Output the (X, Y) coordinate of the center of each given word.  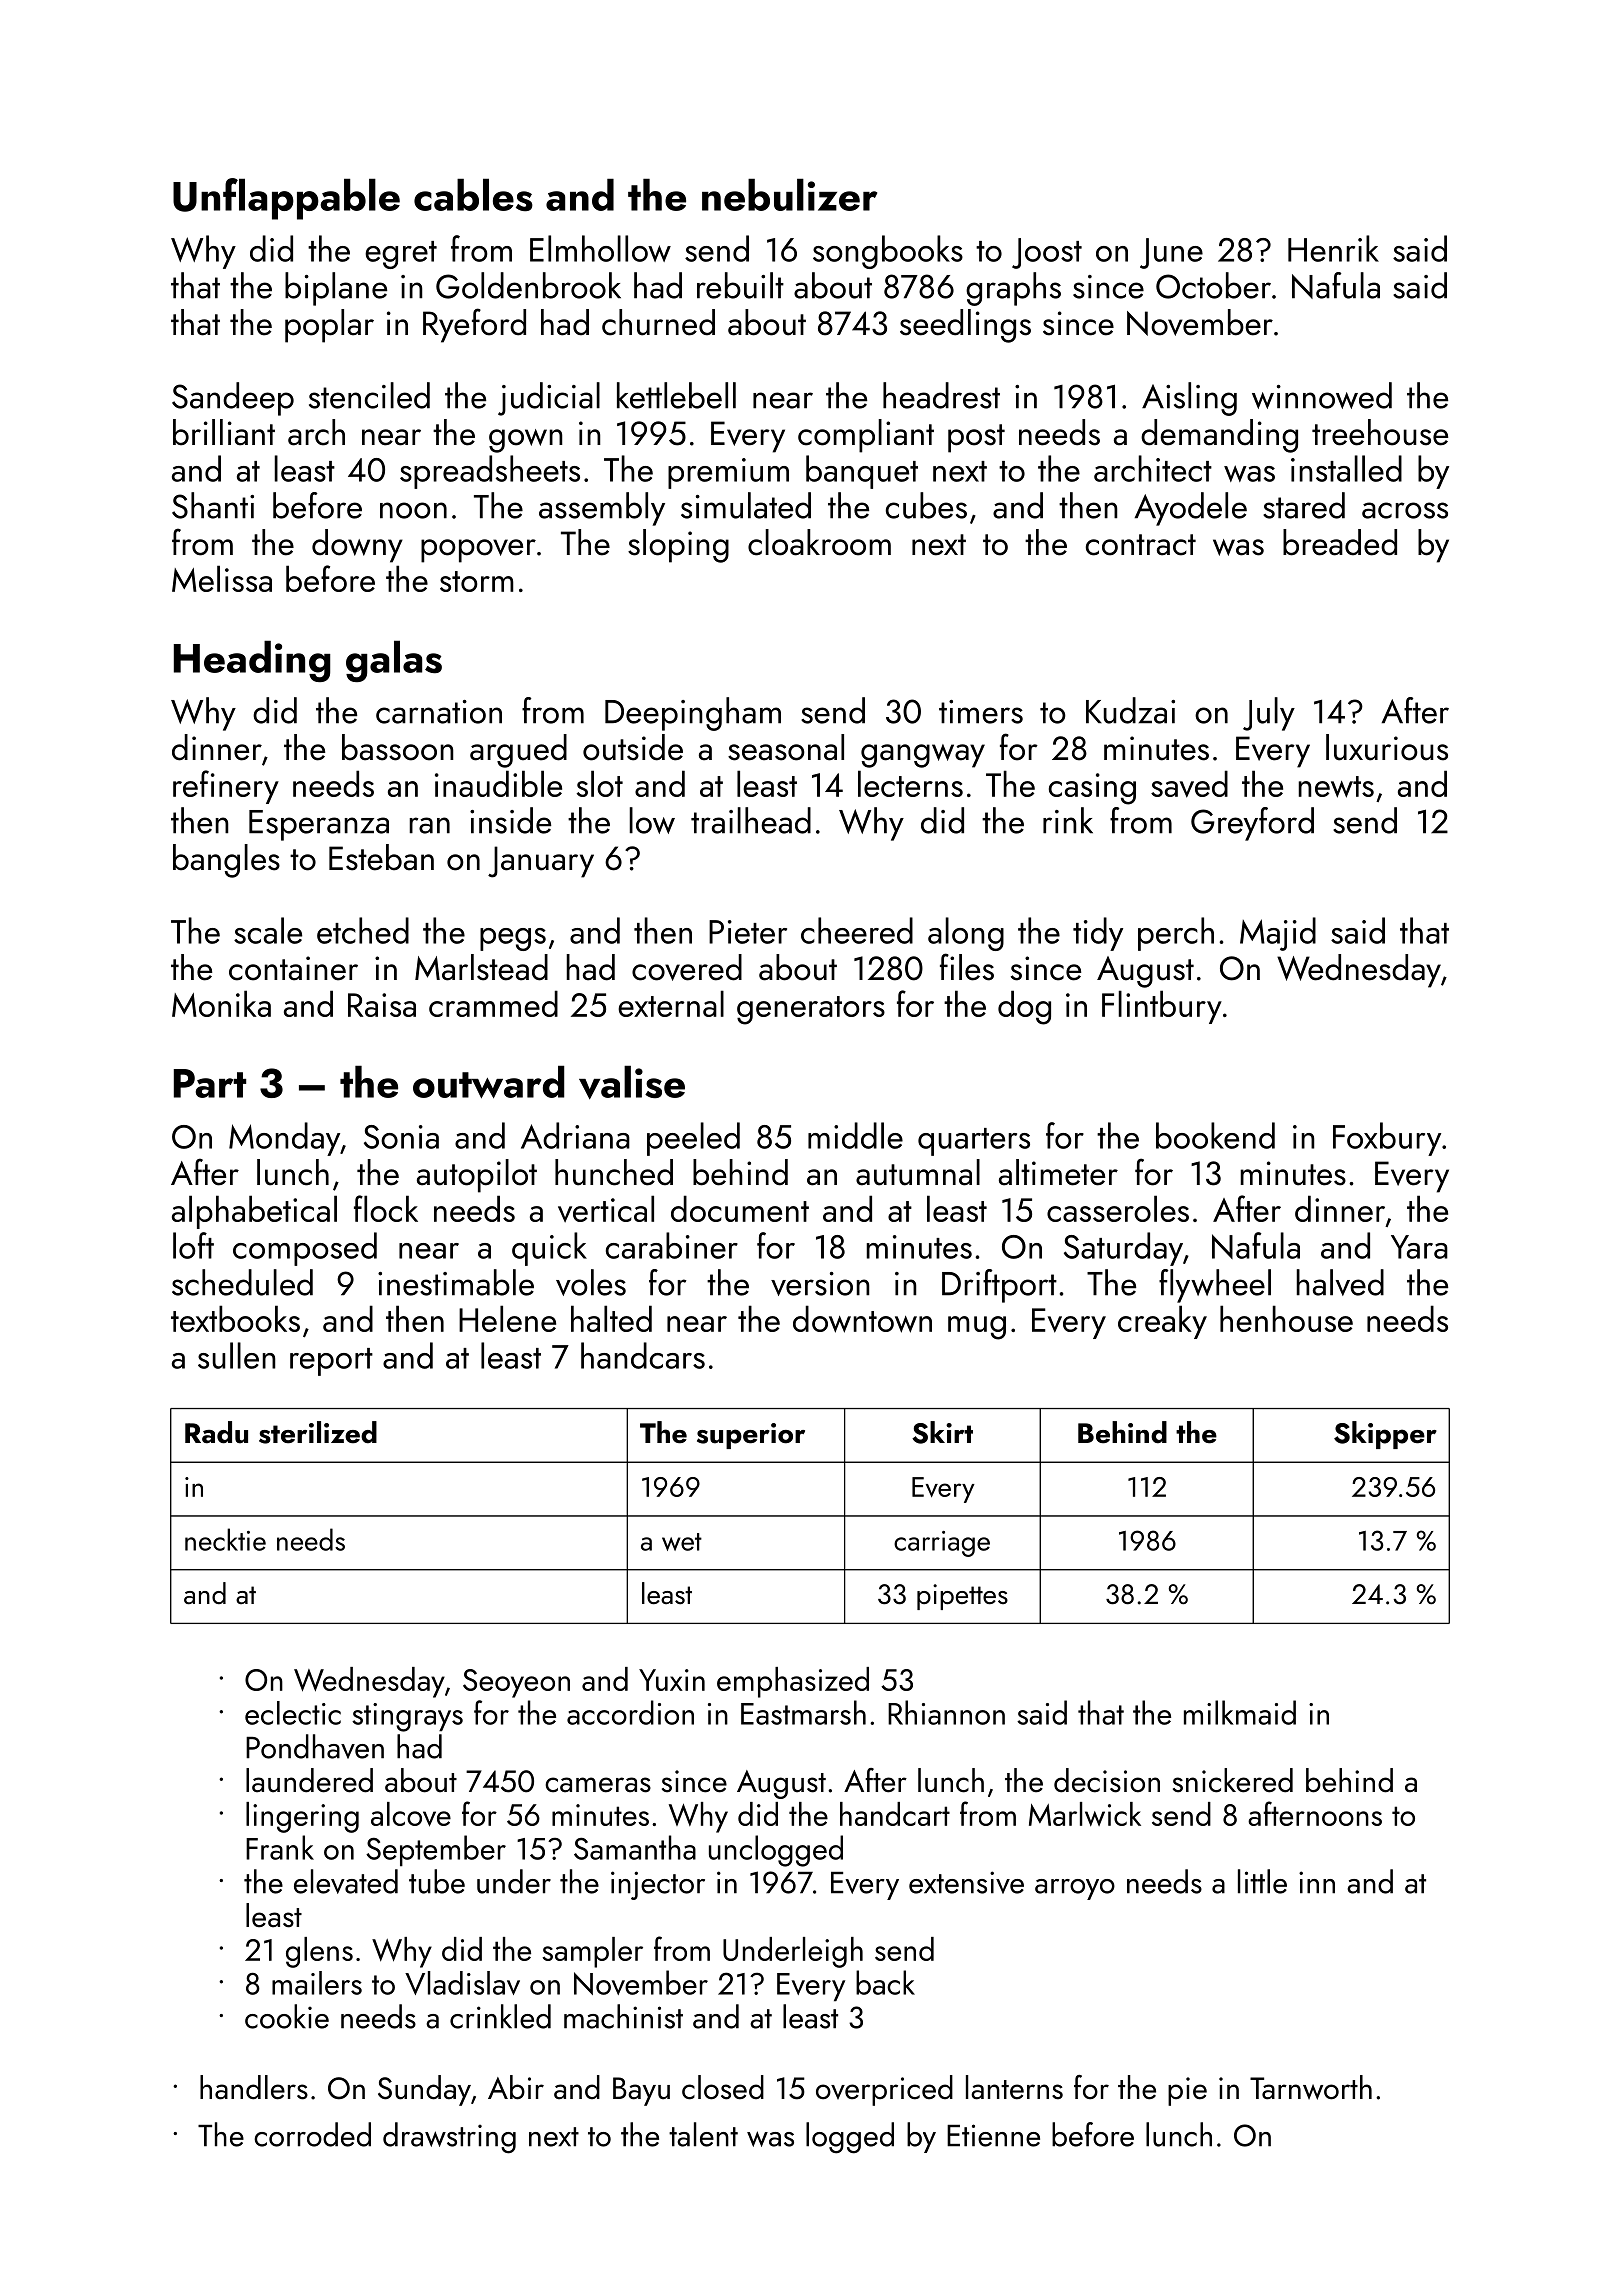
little (1262, 1881)
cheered (857, 930)
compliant (866, 436)
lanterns (1014, 2087)
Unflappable (286, 199)
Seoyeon (516, 1683)
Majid (1278, 934)
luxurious (1387, 747)
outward (489, 1081)
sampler (592, 1952)
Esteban (381, 857)
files (967, 967)
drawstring (449, 2138)
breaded (1340, 542)
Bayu (641, 2091)
